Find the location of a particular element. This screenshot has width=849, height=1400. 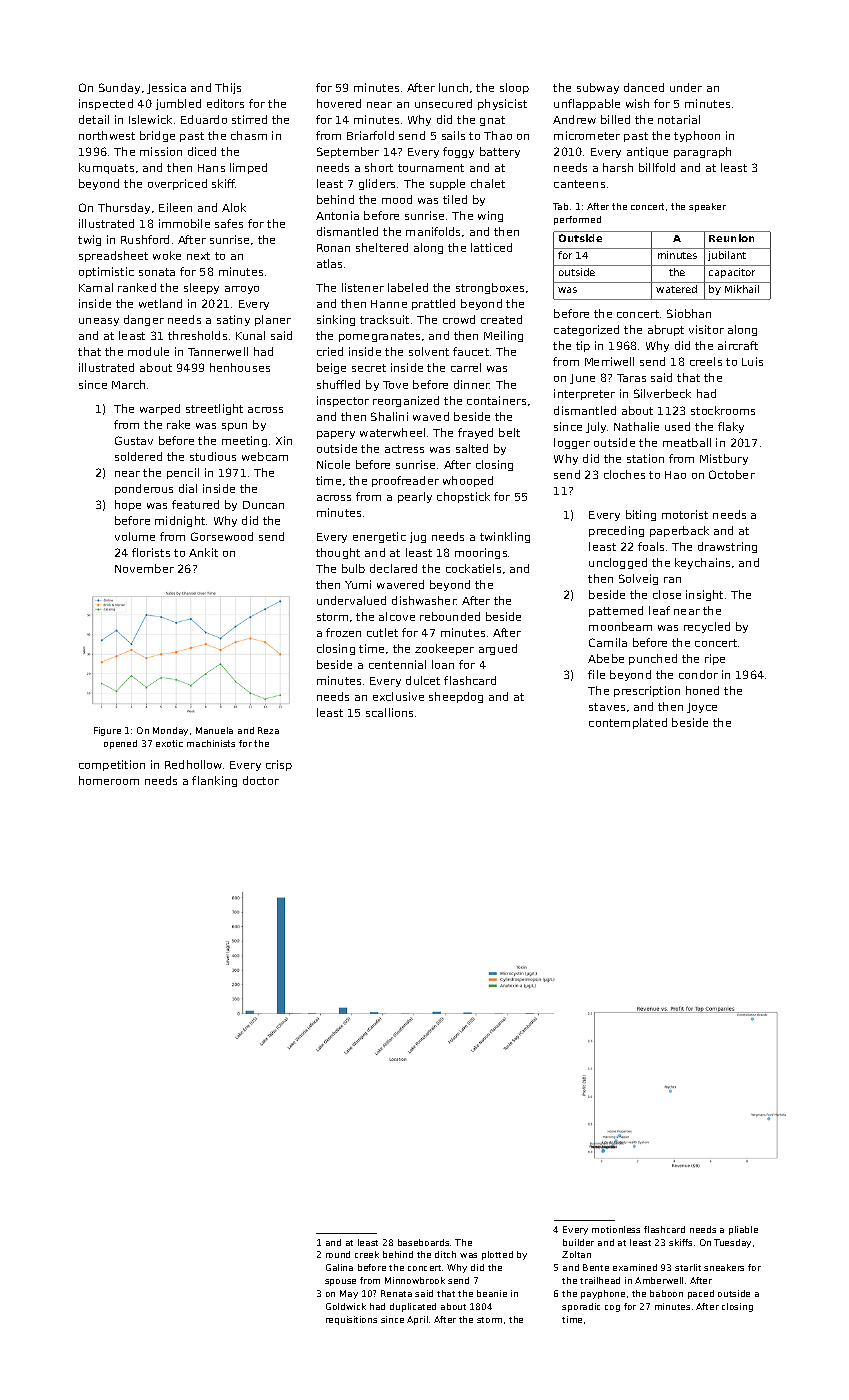

pliable is located at coordinates (743, 1230).
